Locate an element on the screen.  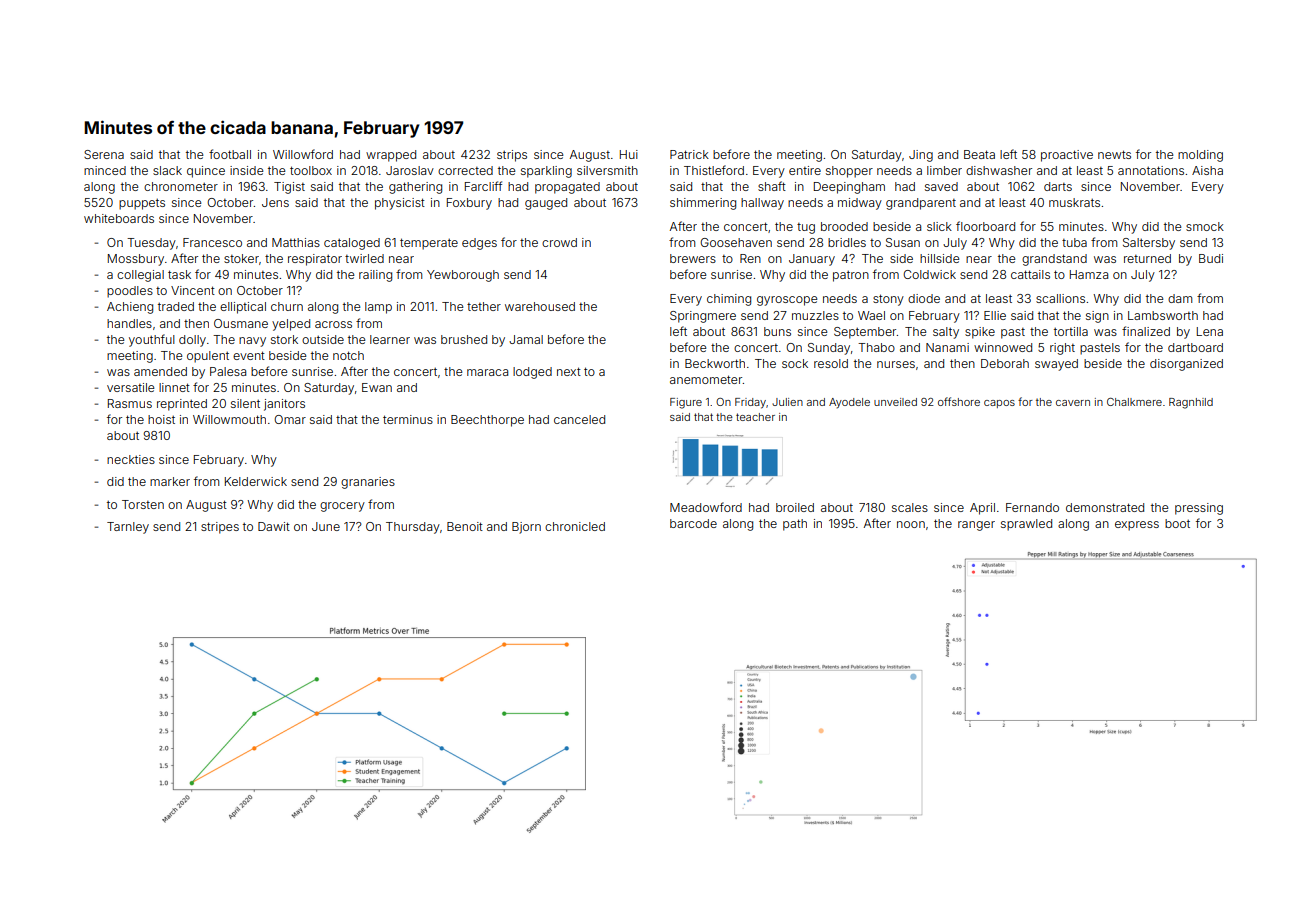
Ellie is located at coordinates (995, 315).
